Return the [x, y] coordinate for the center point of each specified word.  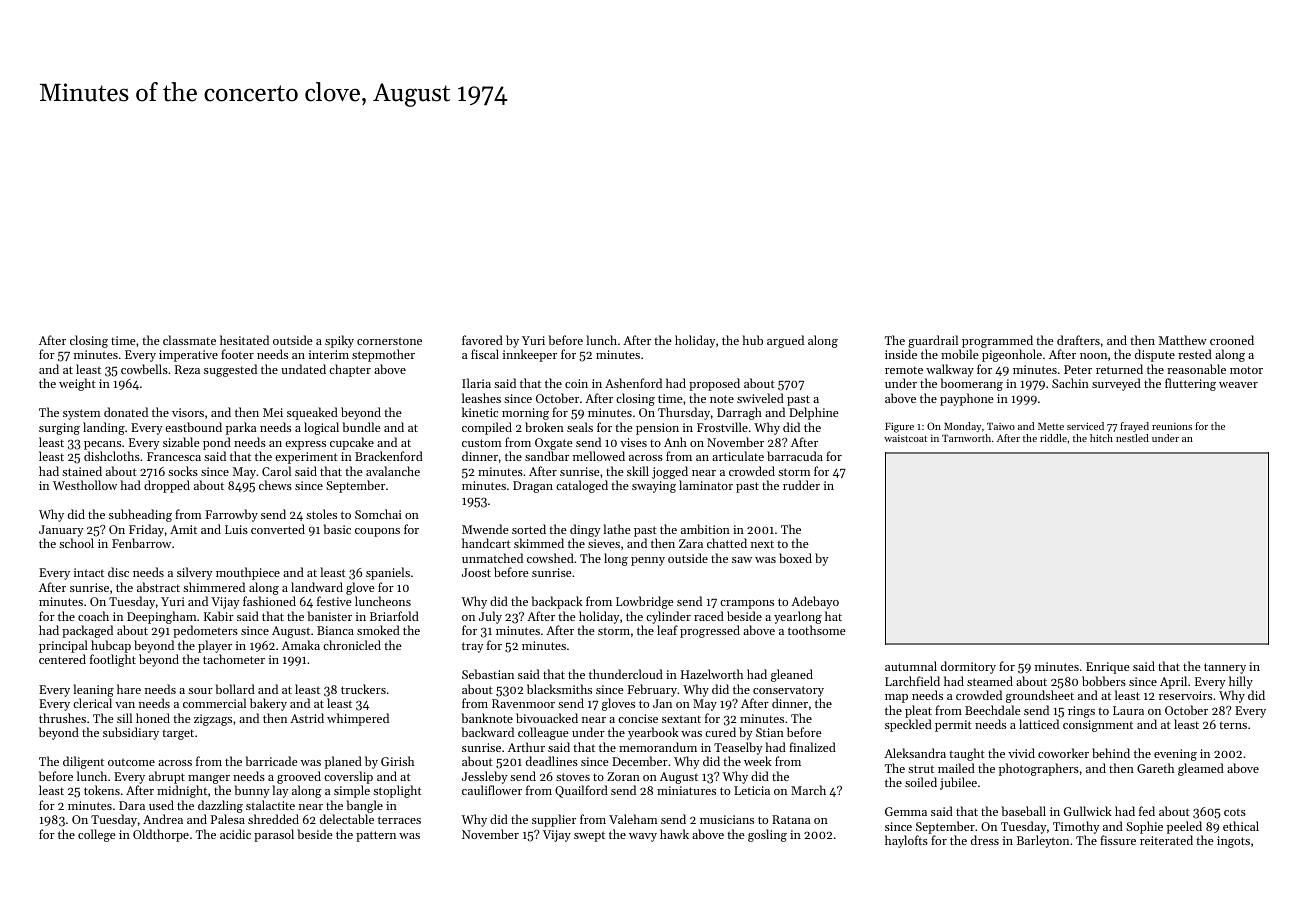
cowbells [144, 369]
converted [278, 529]
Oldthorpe [161, 835]
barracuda [795, 456]
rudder [801, 485]
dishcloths [112, 456]
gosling [767, 835]
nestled [1132, 438]
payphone [967, 399]
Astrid [307, 718]
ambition [705, 529]
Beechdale [993, 710]
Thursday [684, 413]
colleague [543, 733]
